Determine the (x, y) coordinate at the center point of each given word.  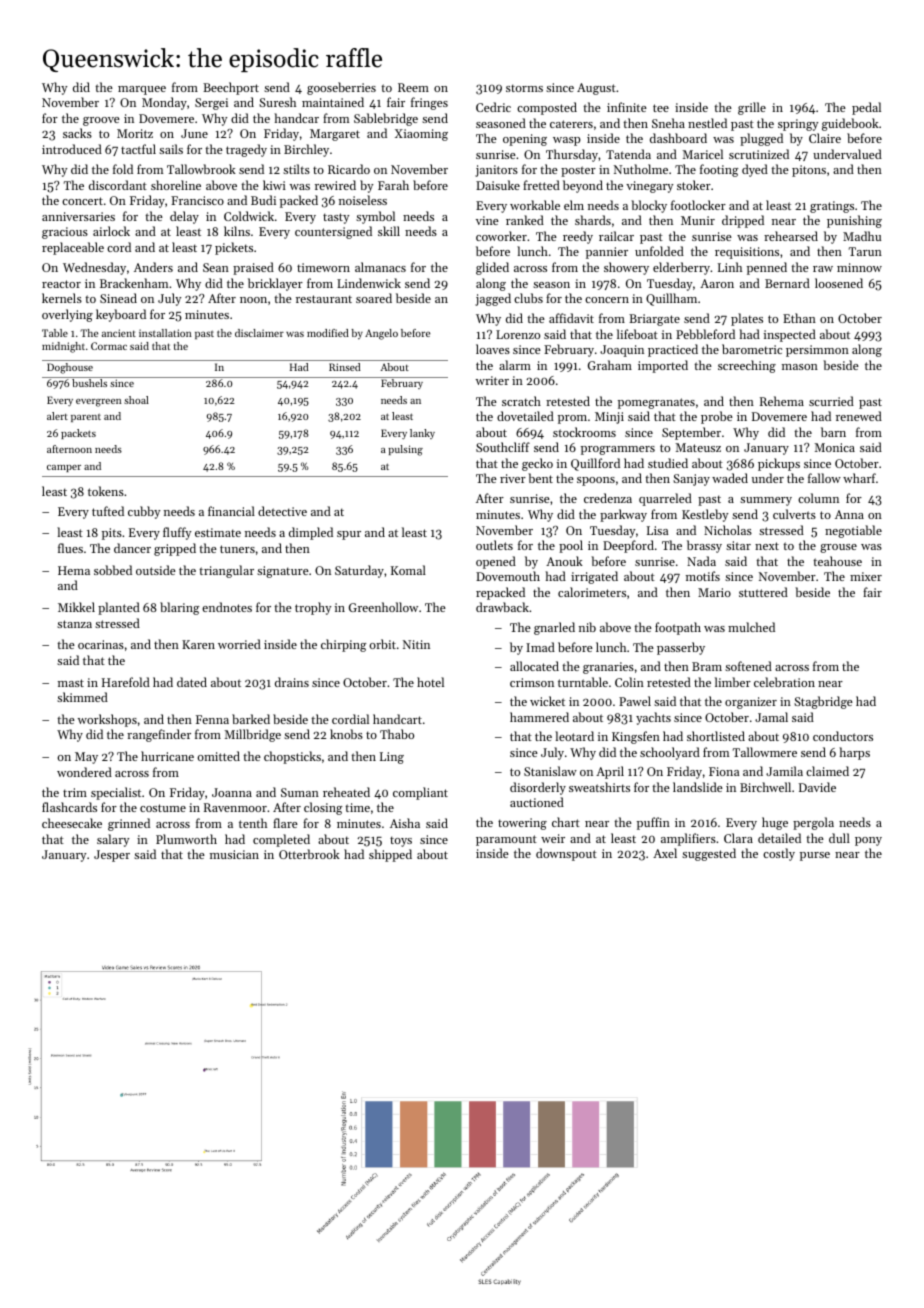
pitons (809, 171)
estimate (218, 532)
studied (668, 463)
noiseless (363, 200)
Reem (413, 87)
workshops (107, 720)
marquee (142, 90)
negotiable (853, 531)
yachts (653, 718)
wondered (84, 772)
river (513, 478)
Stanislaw (550, 771)
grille (752, 108)
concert (82, 201)
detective (282, 511)
